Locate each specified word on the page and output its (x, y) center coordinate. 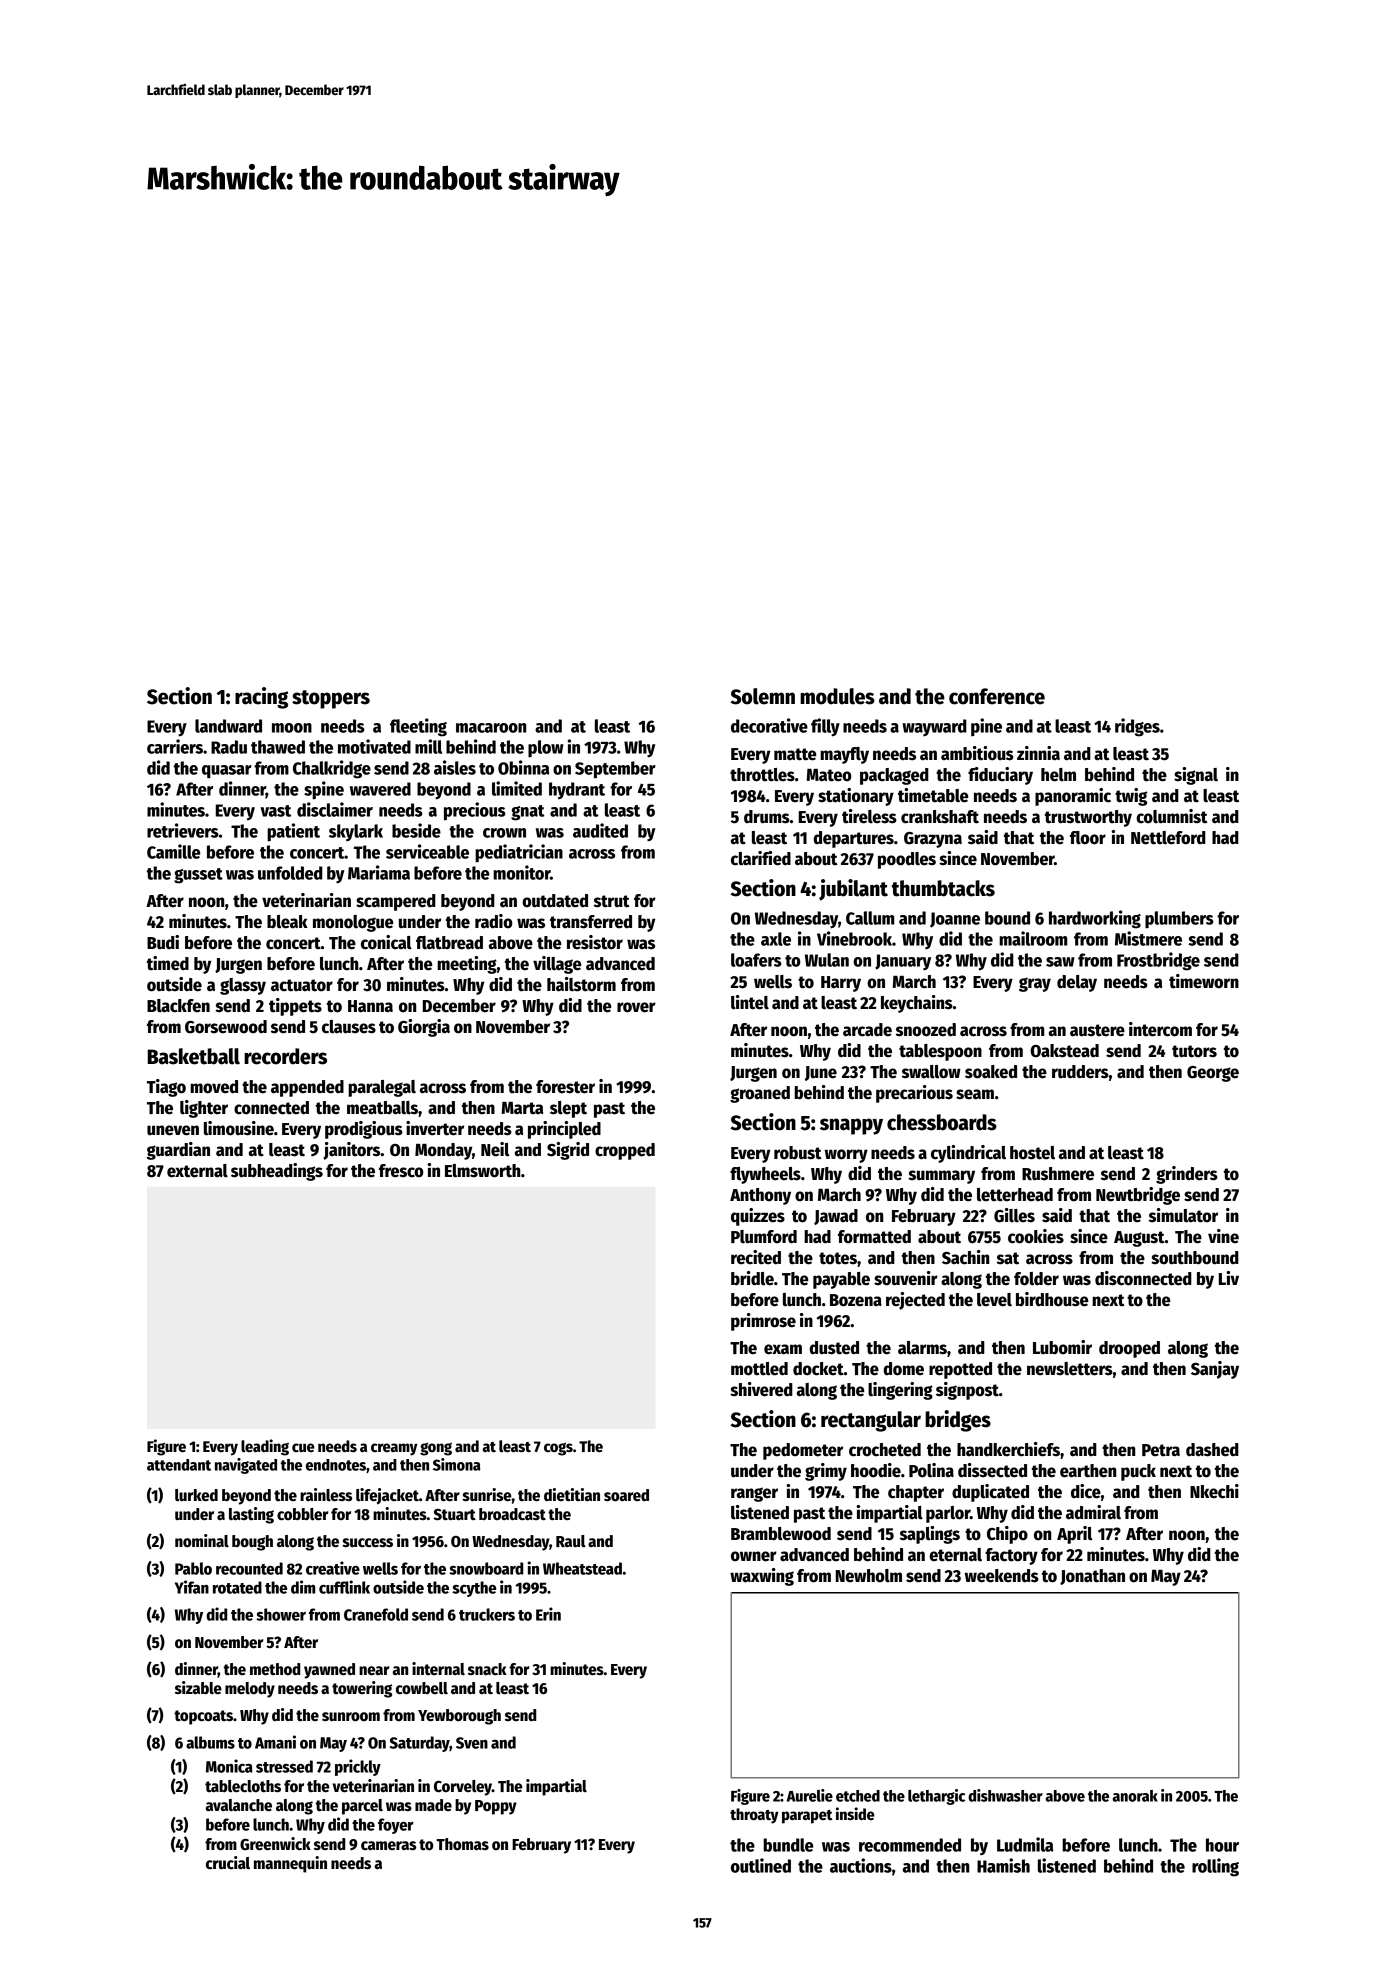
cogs (558, 1449)
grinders (1187, 1175)
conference (997, 696)
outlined (761, 1865)
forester (565, 1087)
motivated (374, 746)
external (197, 1171)
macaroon (491, 728)
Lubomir (1062, 1347)
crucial (228, 1863)
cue (303, 1447)
